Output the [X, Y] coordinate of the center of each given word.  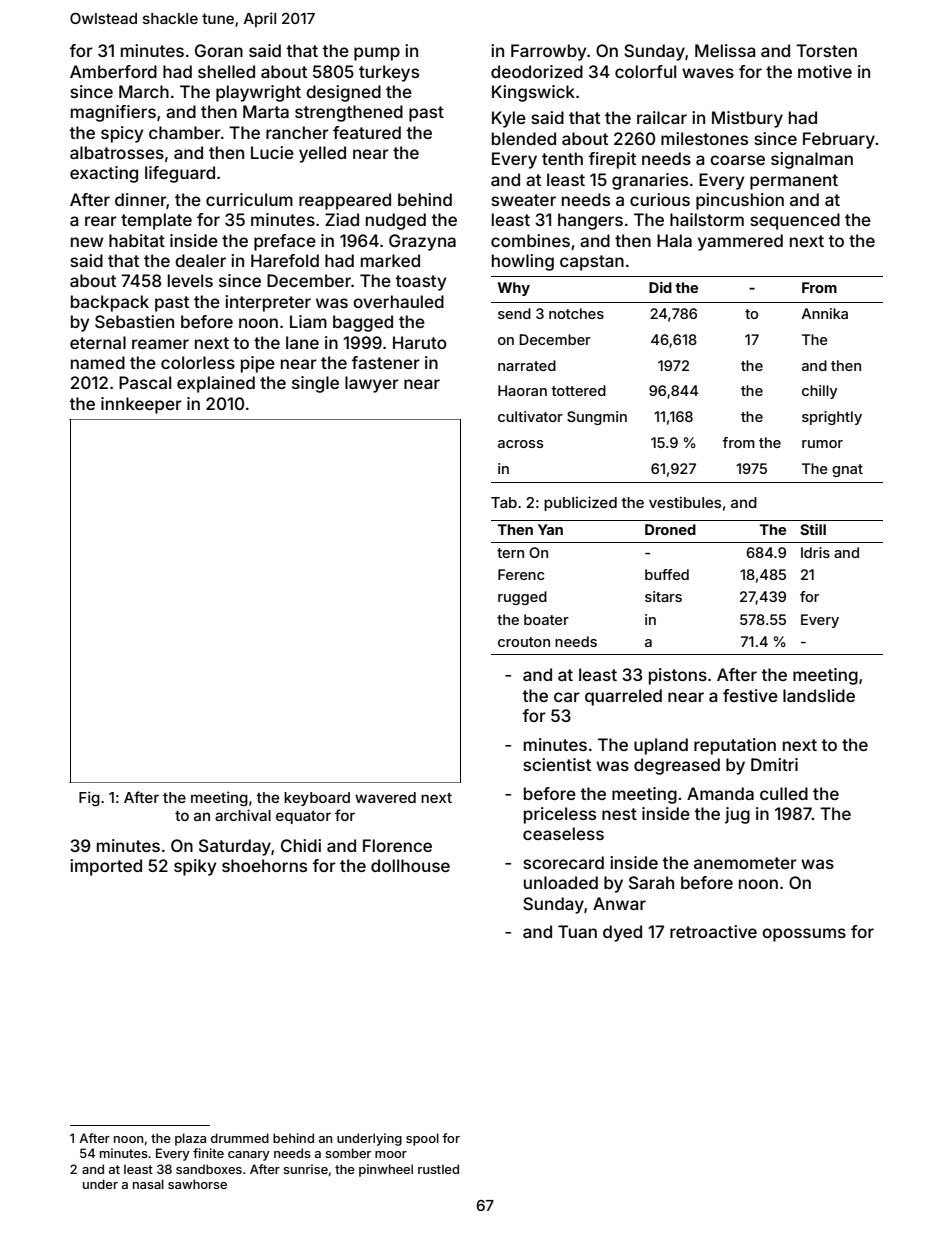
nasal [148, 1184]
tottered [578, 390]
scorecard [563, 862]
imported [106, 867]
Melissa [725, 50]
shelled [226, 71]
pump [377, 54]
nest [619, 814]
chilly [820, 392]
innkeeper [141, 405]
